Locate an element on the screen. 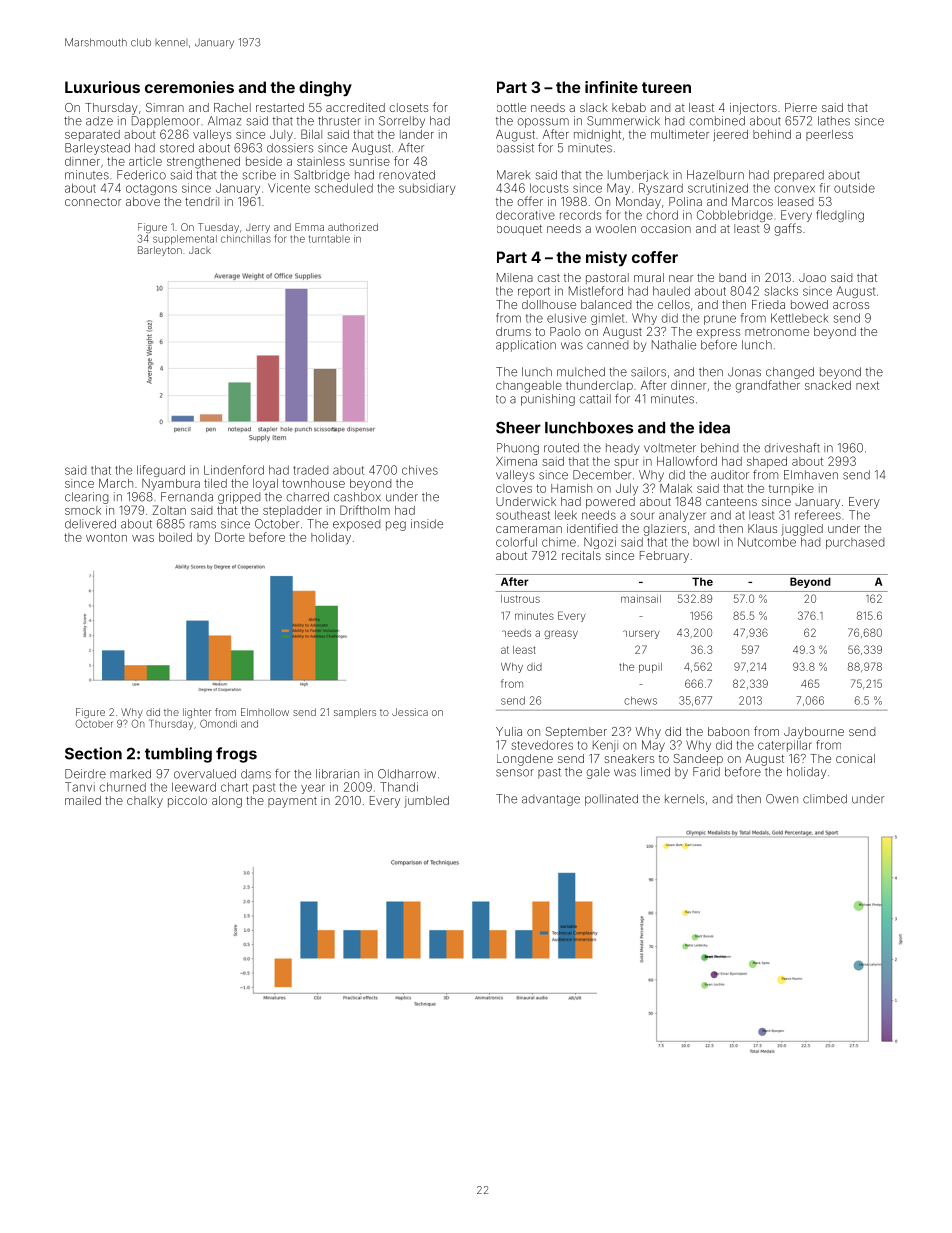 The height and width of the screenshot is (1233, 952). lighter is located at coordinates (197, 713).
